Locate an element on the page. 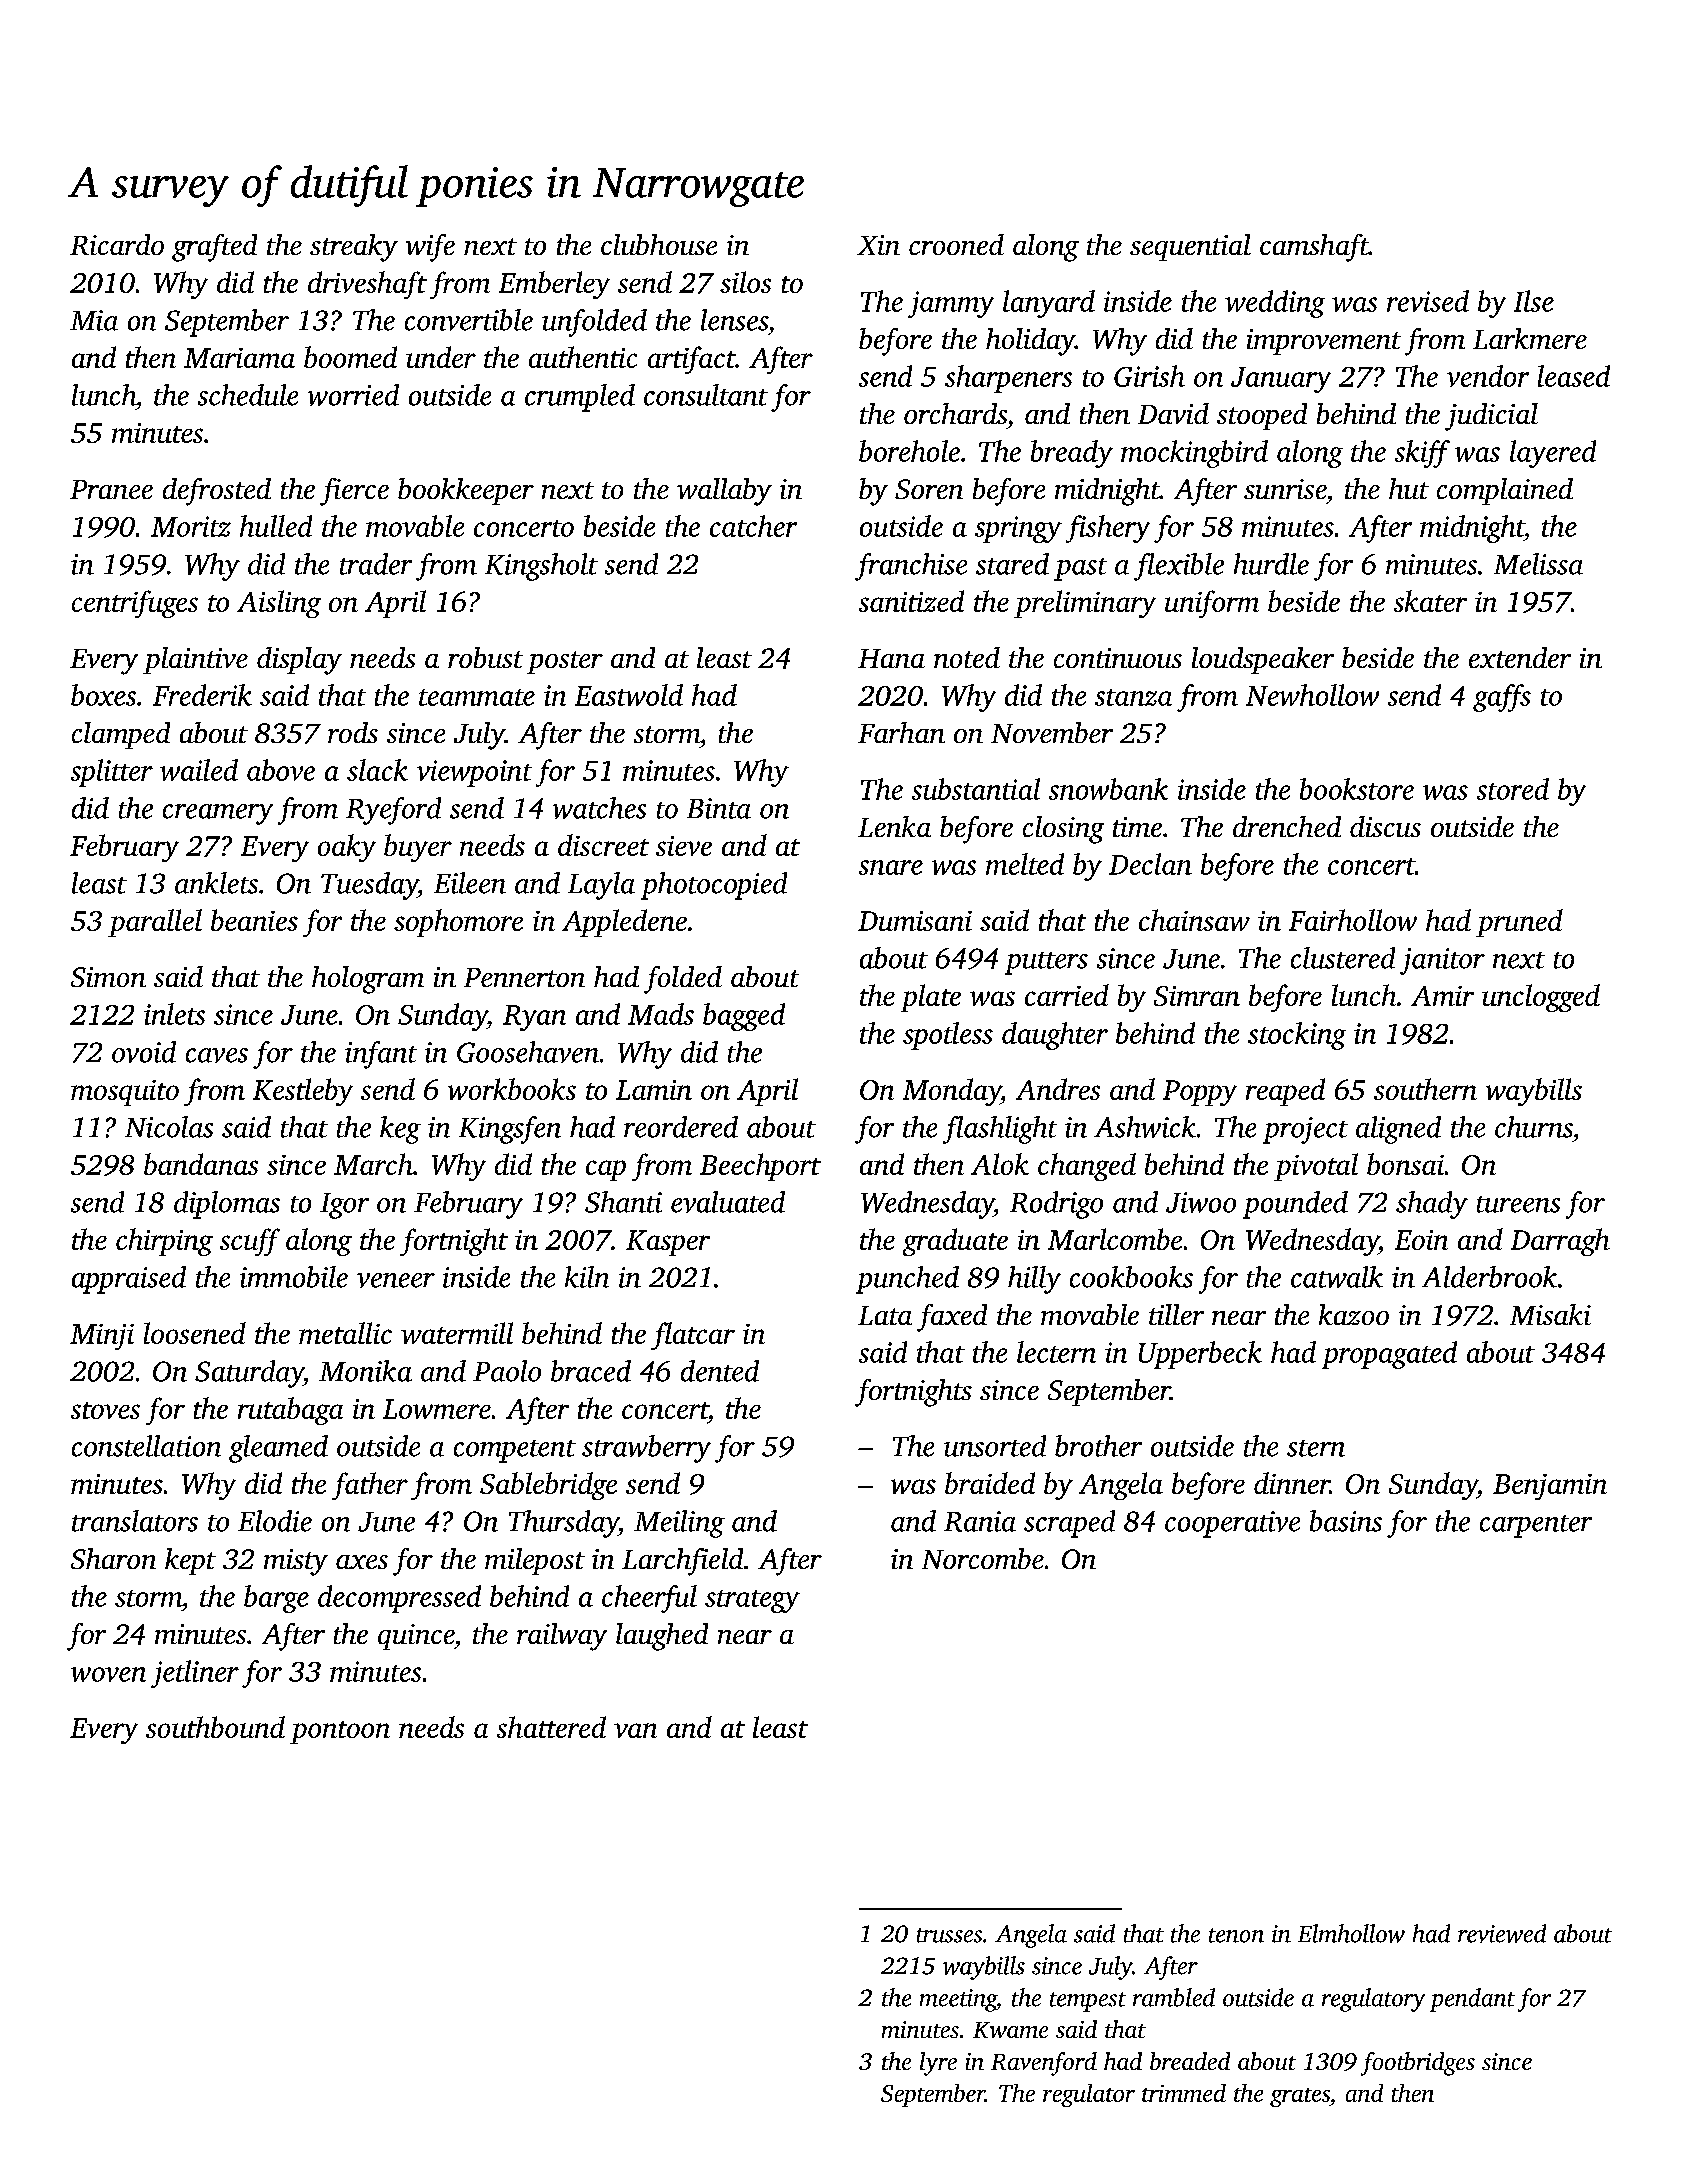 This document has height=2178, width=1683. January is located at coordinates (1281, 380).
